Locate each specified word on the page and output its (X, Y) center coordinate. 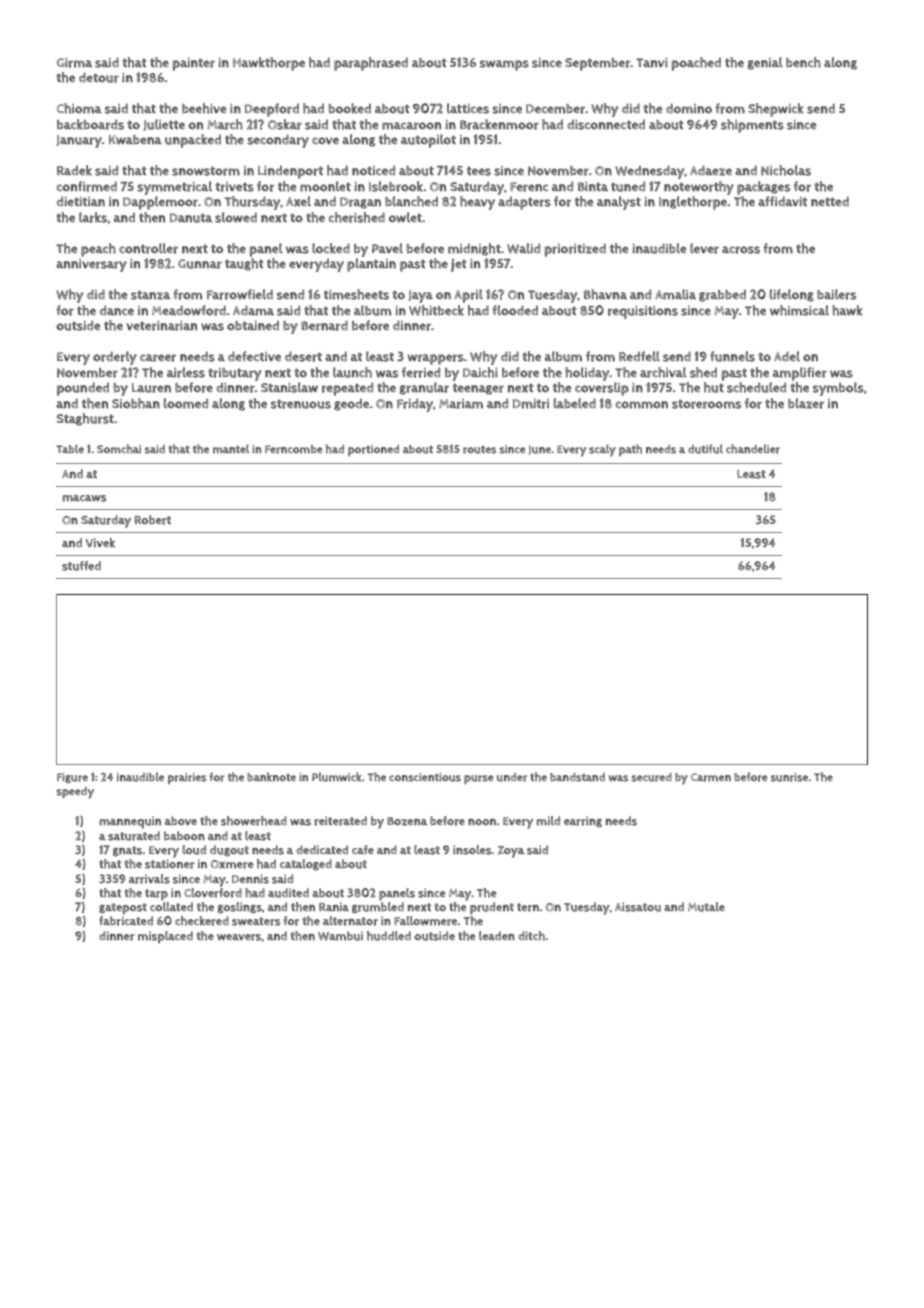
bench (803, 62)
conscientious (425, 777)
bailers (836, 294)
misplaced (165, 937)
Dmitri (531, 404)
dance (116, 310)
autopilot (428, 141)
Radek (74, 170)
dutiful (705, 449)
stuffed (81, 566)
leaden (497, 935)
